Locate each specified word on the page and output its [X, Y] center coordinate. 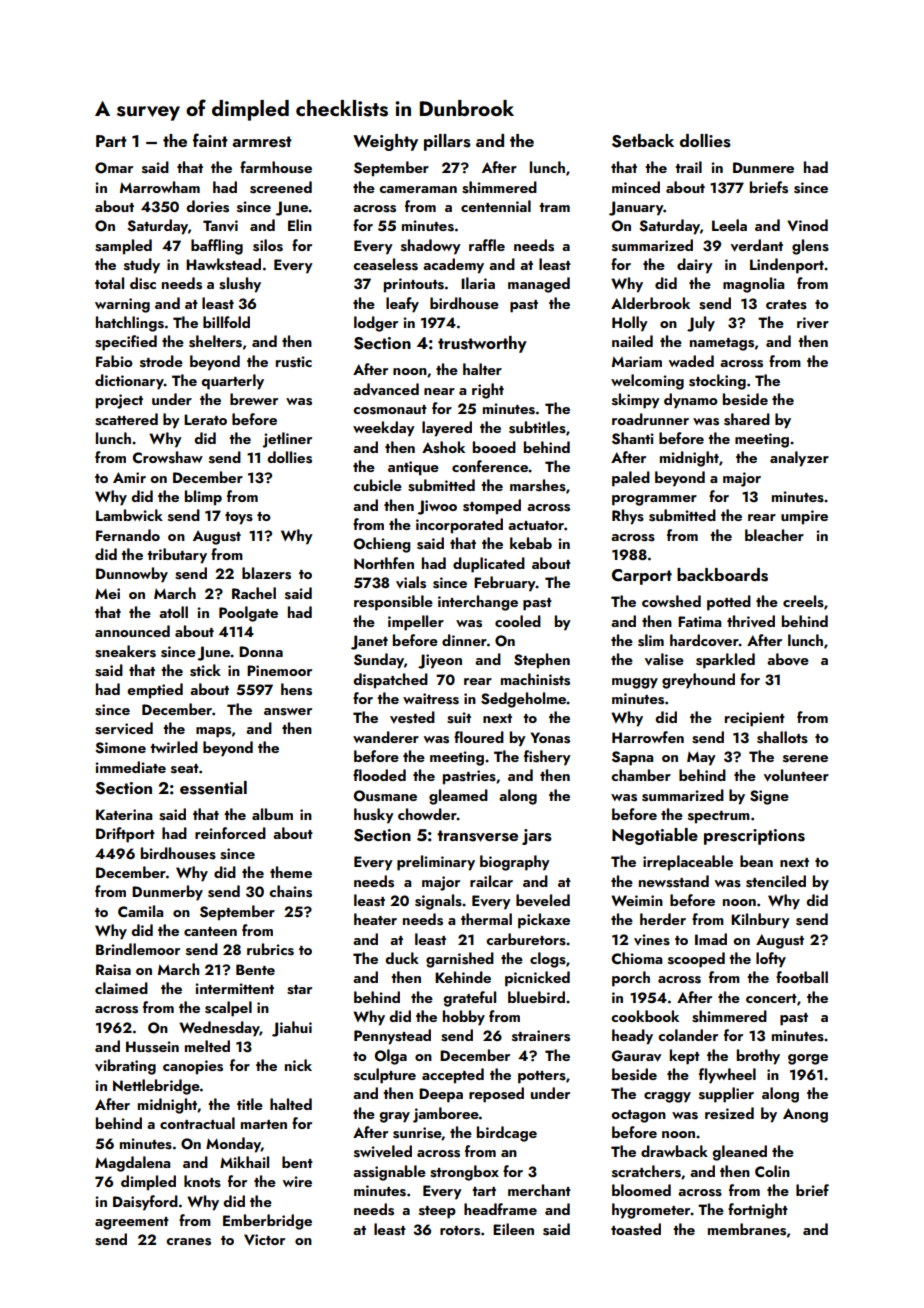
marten [264, 1124]
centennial [496, 206]
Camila [140, 911]
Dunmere [763, 167]
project [119, 401]
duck [402, 958]
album [272, 814]
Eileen [513, 1229]
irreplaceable [688, 863]
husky [374, 816]
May [701, 758]
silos [268, 245]
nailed [632, 341]
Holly [630, 324]
